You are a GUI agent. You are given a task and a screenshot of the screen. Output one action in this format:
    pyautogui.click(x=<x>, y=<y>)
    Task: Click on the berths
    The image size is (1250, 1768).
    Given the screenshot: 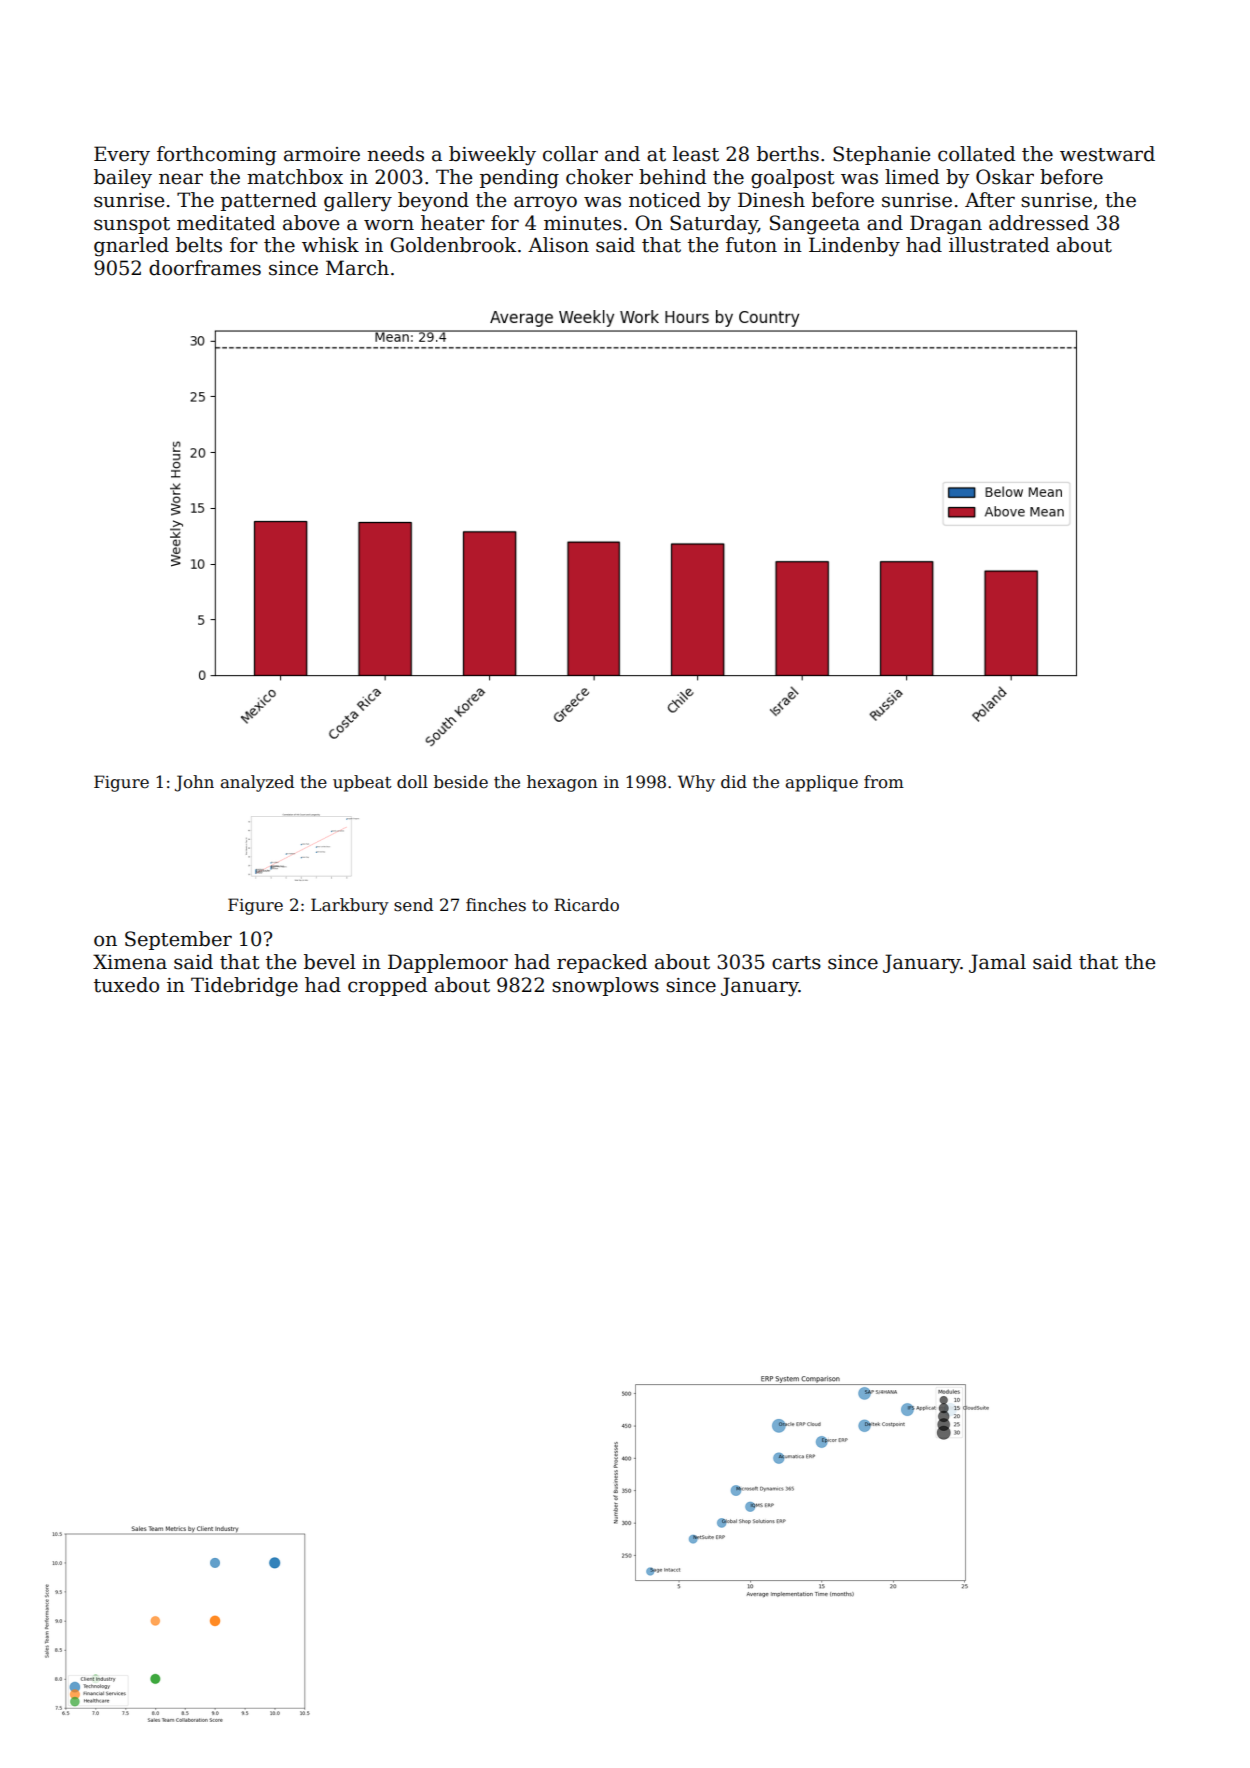 What is the action you would take?
    pyautogui.click(x=788, y=154)
